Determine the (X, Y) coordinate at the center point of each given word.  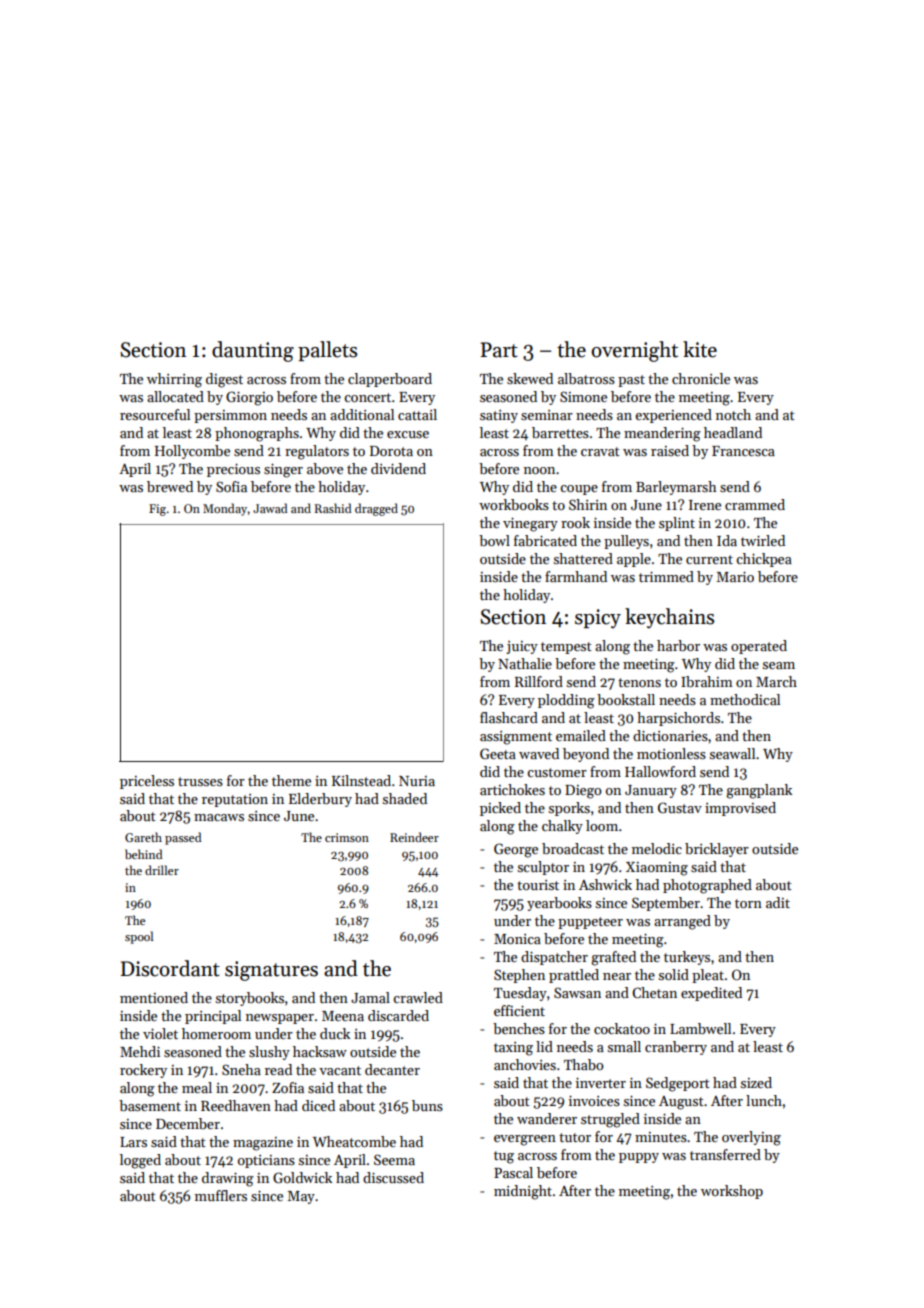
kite (700, 349)
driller (162, 870)
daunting (253, 351)
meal (197, 1087)
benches (519, 1028)
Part (499, 350)
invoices (594, 1101)
